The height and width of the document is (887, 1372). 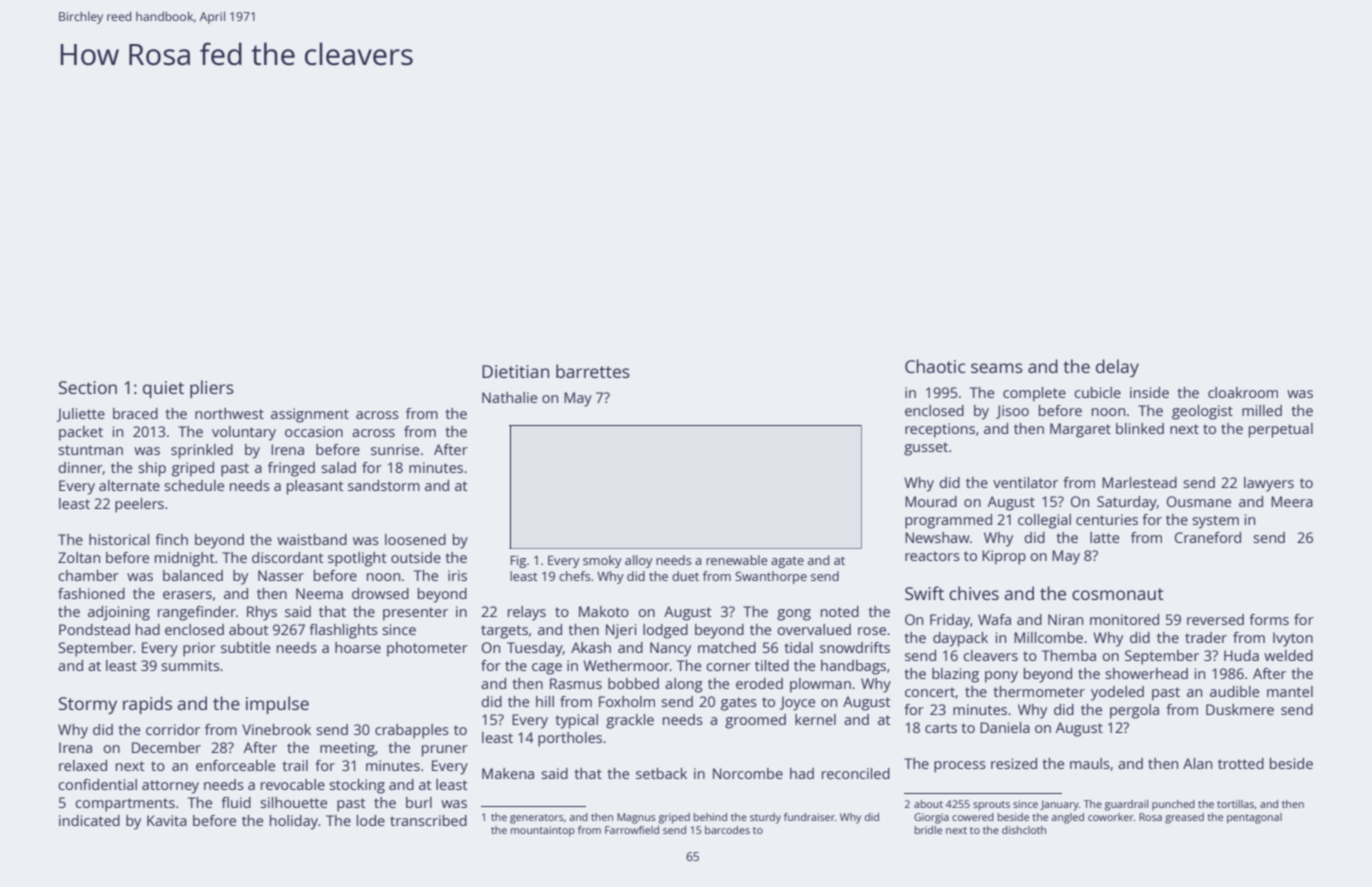 I want to click on smoky, so click(x=602, y=561).
